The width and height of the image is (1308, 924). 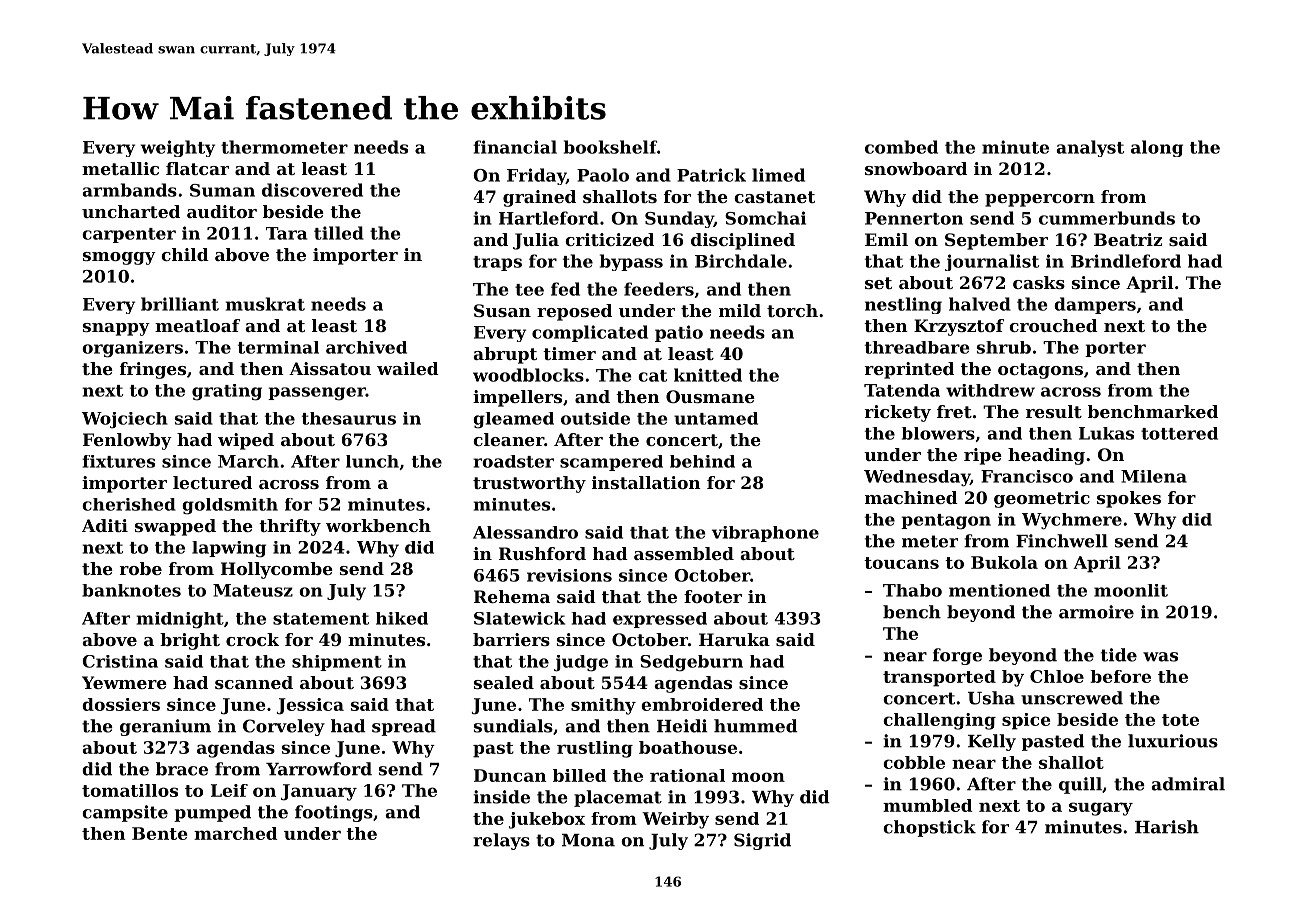 What do you see at coordinates (792, 310) in the image?
I see `torch` at bounding box center [792, 310].
